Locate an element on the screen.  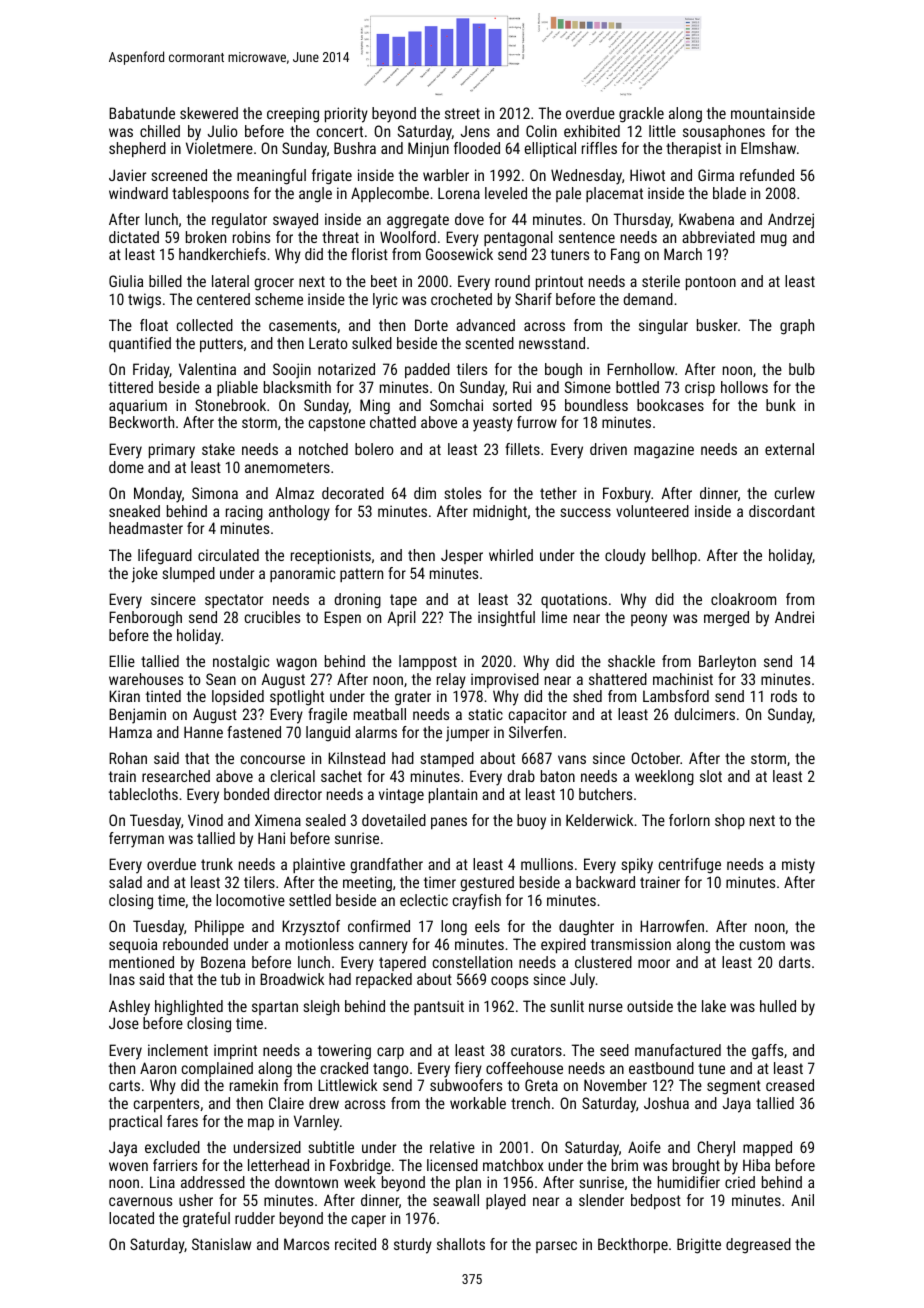
grandfather is located at coordinates (387, 866).
